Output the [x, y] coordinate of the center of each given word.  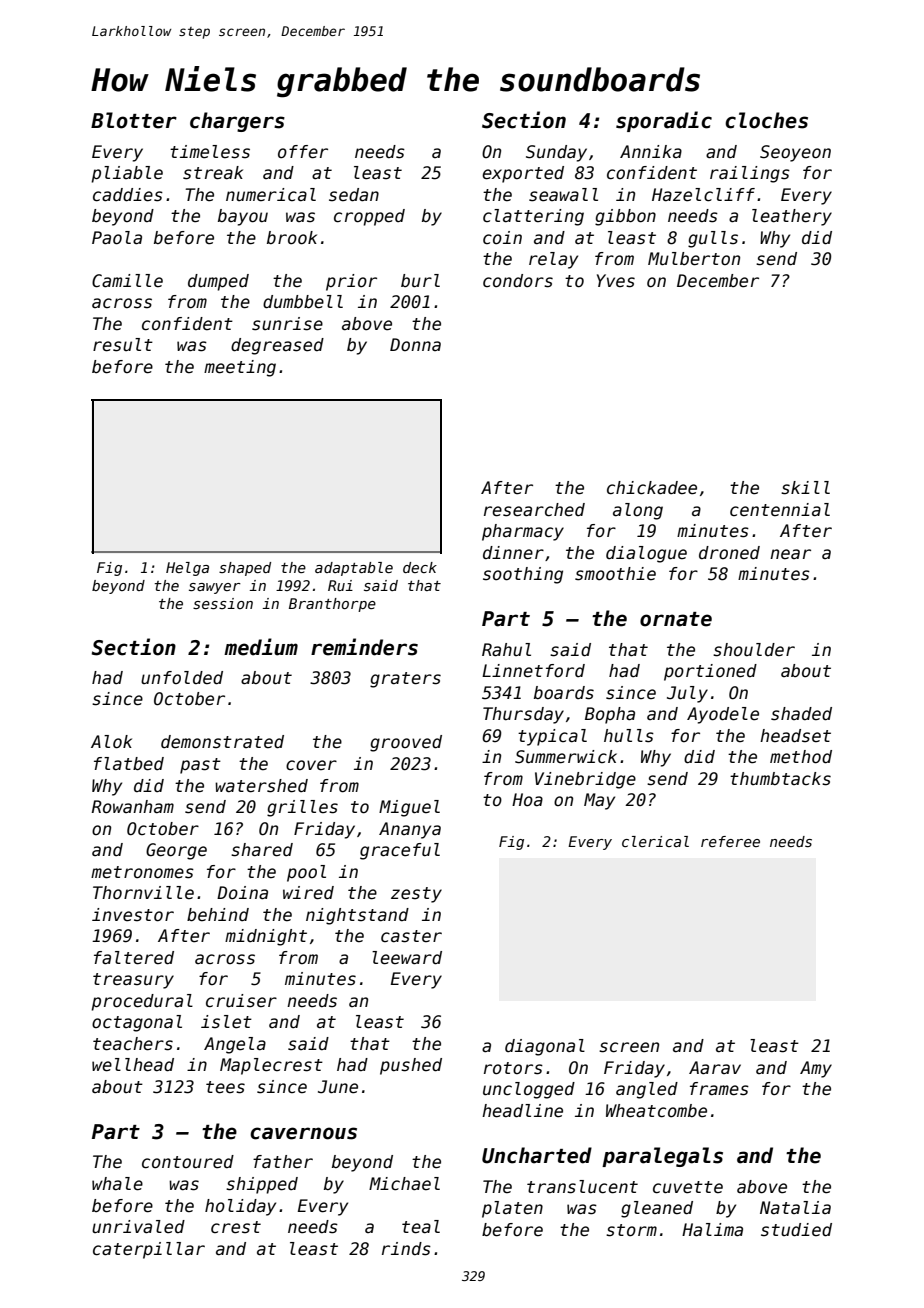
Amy [816, 1069]
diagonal [545, 1047]
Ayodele [723, 715]
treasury [133, 981]
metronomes [142, 872]
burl [420, 281]
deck [420, 567]
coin [502, 238]
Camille [127, 281]
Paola [117, 238]
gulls [713, 239]
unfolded [182, 678]
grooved [406, 743]
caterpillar [149, 1250]
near [790, 554]
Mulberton [694, 259]
